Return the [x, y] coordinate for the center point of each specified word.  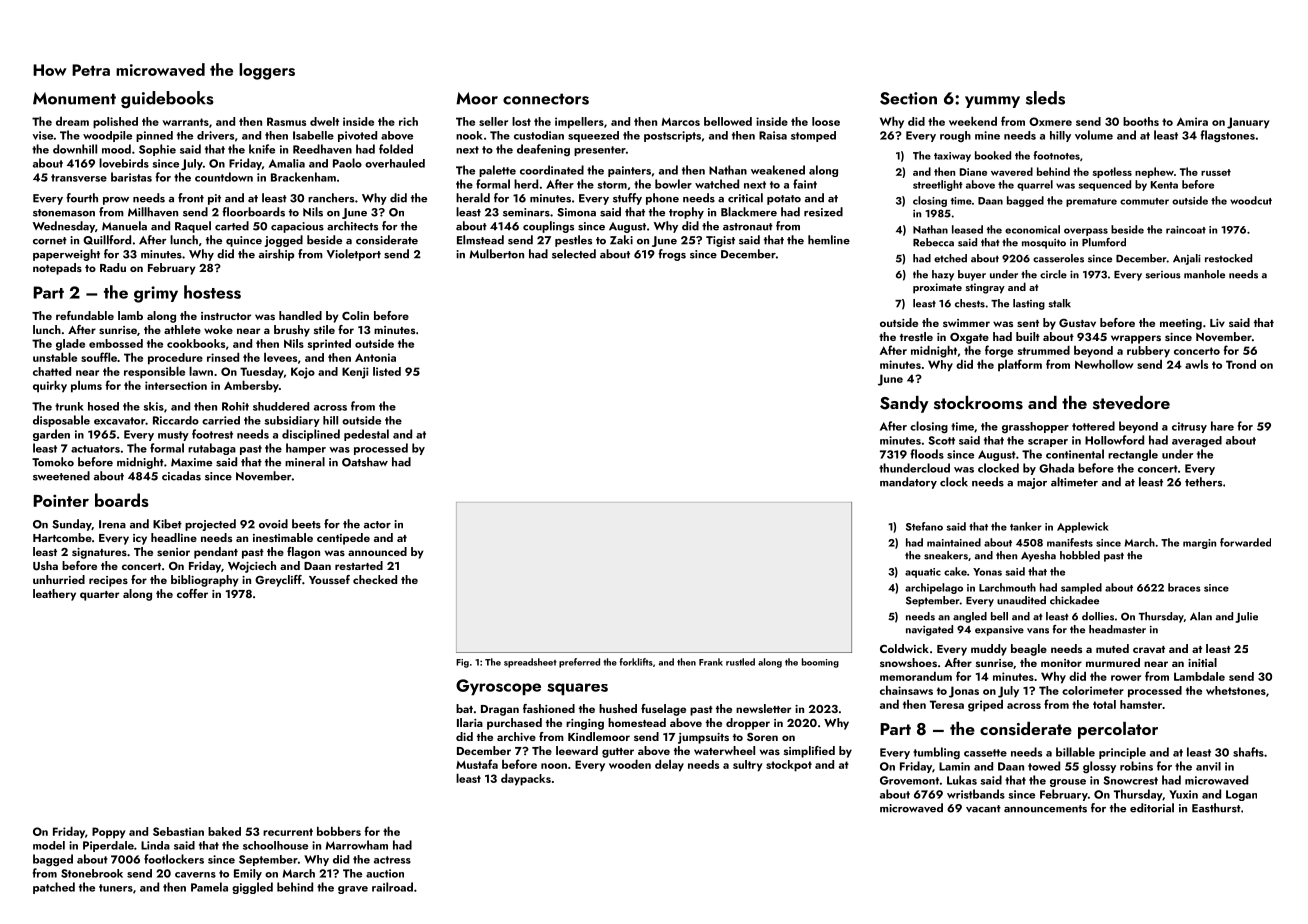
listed [387, 371]
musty [173, 436]
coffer [192, 593]
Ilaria [470, 722]
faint [805, 184]
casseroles [1058, 258]
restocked [1228, 258]
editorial [1152, 808]
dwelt [324, 121]
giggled [252, 888]
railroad [392, 887]
